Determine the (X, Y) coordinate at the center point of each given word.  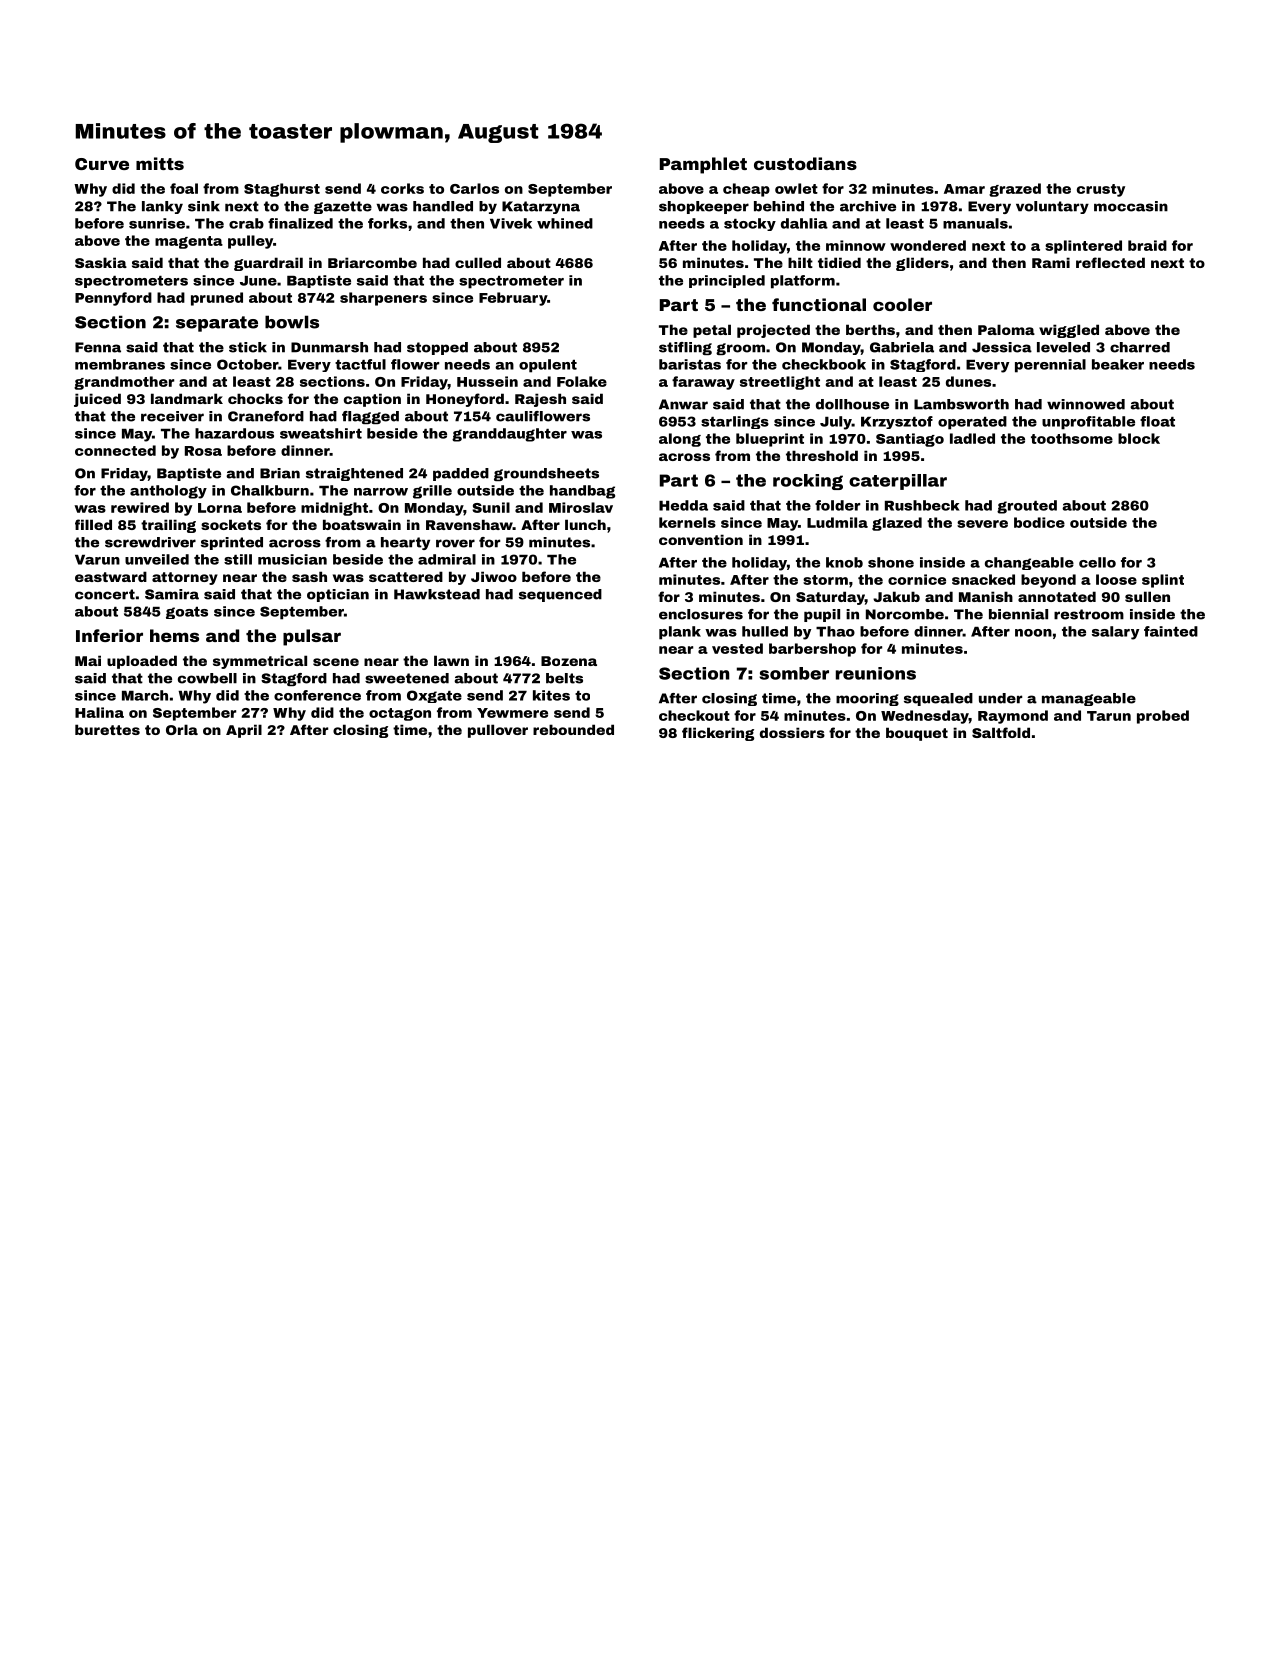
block (1139, 438)
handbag (582, 492)
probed (1163, 717)
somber (794, 673)
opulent (548, 366)
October (247, 364)
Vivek (511, 223)
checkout (694, 715)
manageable (1089, 699)
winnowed (1086, 404)
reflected (1110, 262)
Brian (280, 473)
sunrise (157, 223)
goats (187, 613)
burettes (107, 729)
